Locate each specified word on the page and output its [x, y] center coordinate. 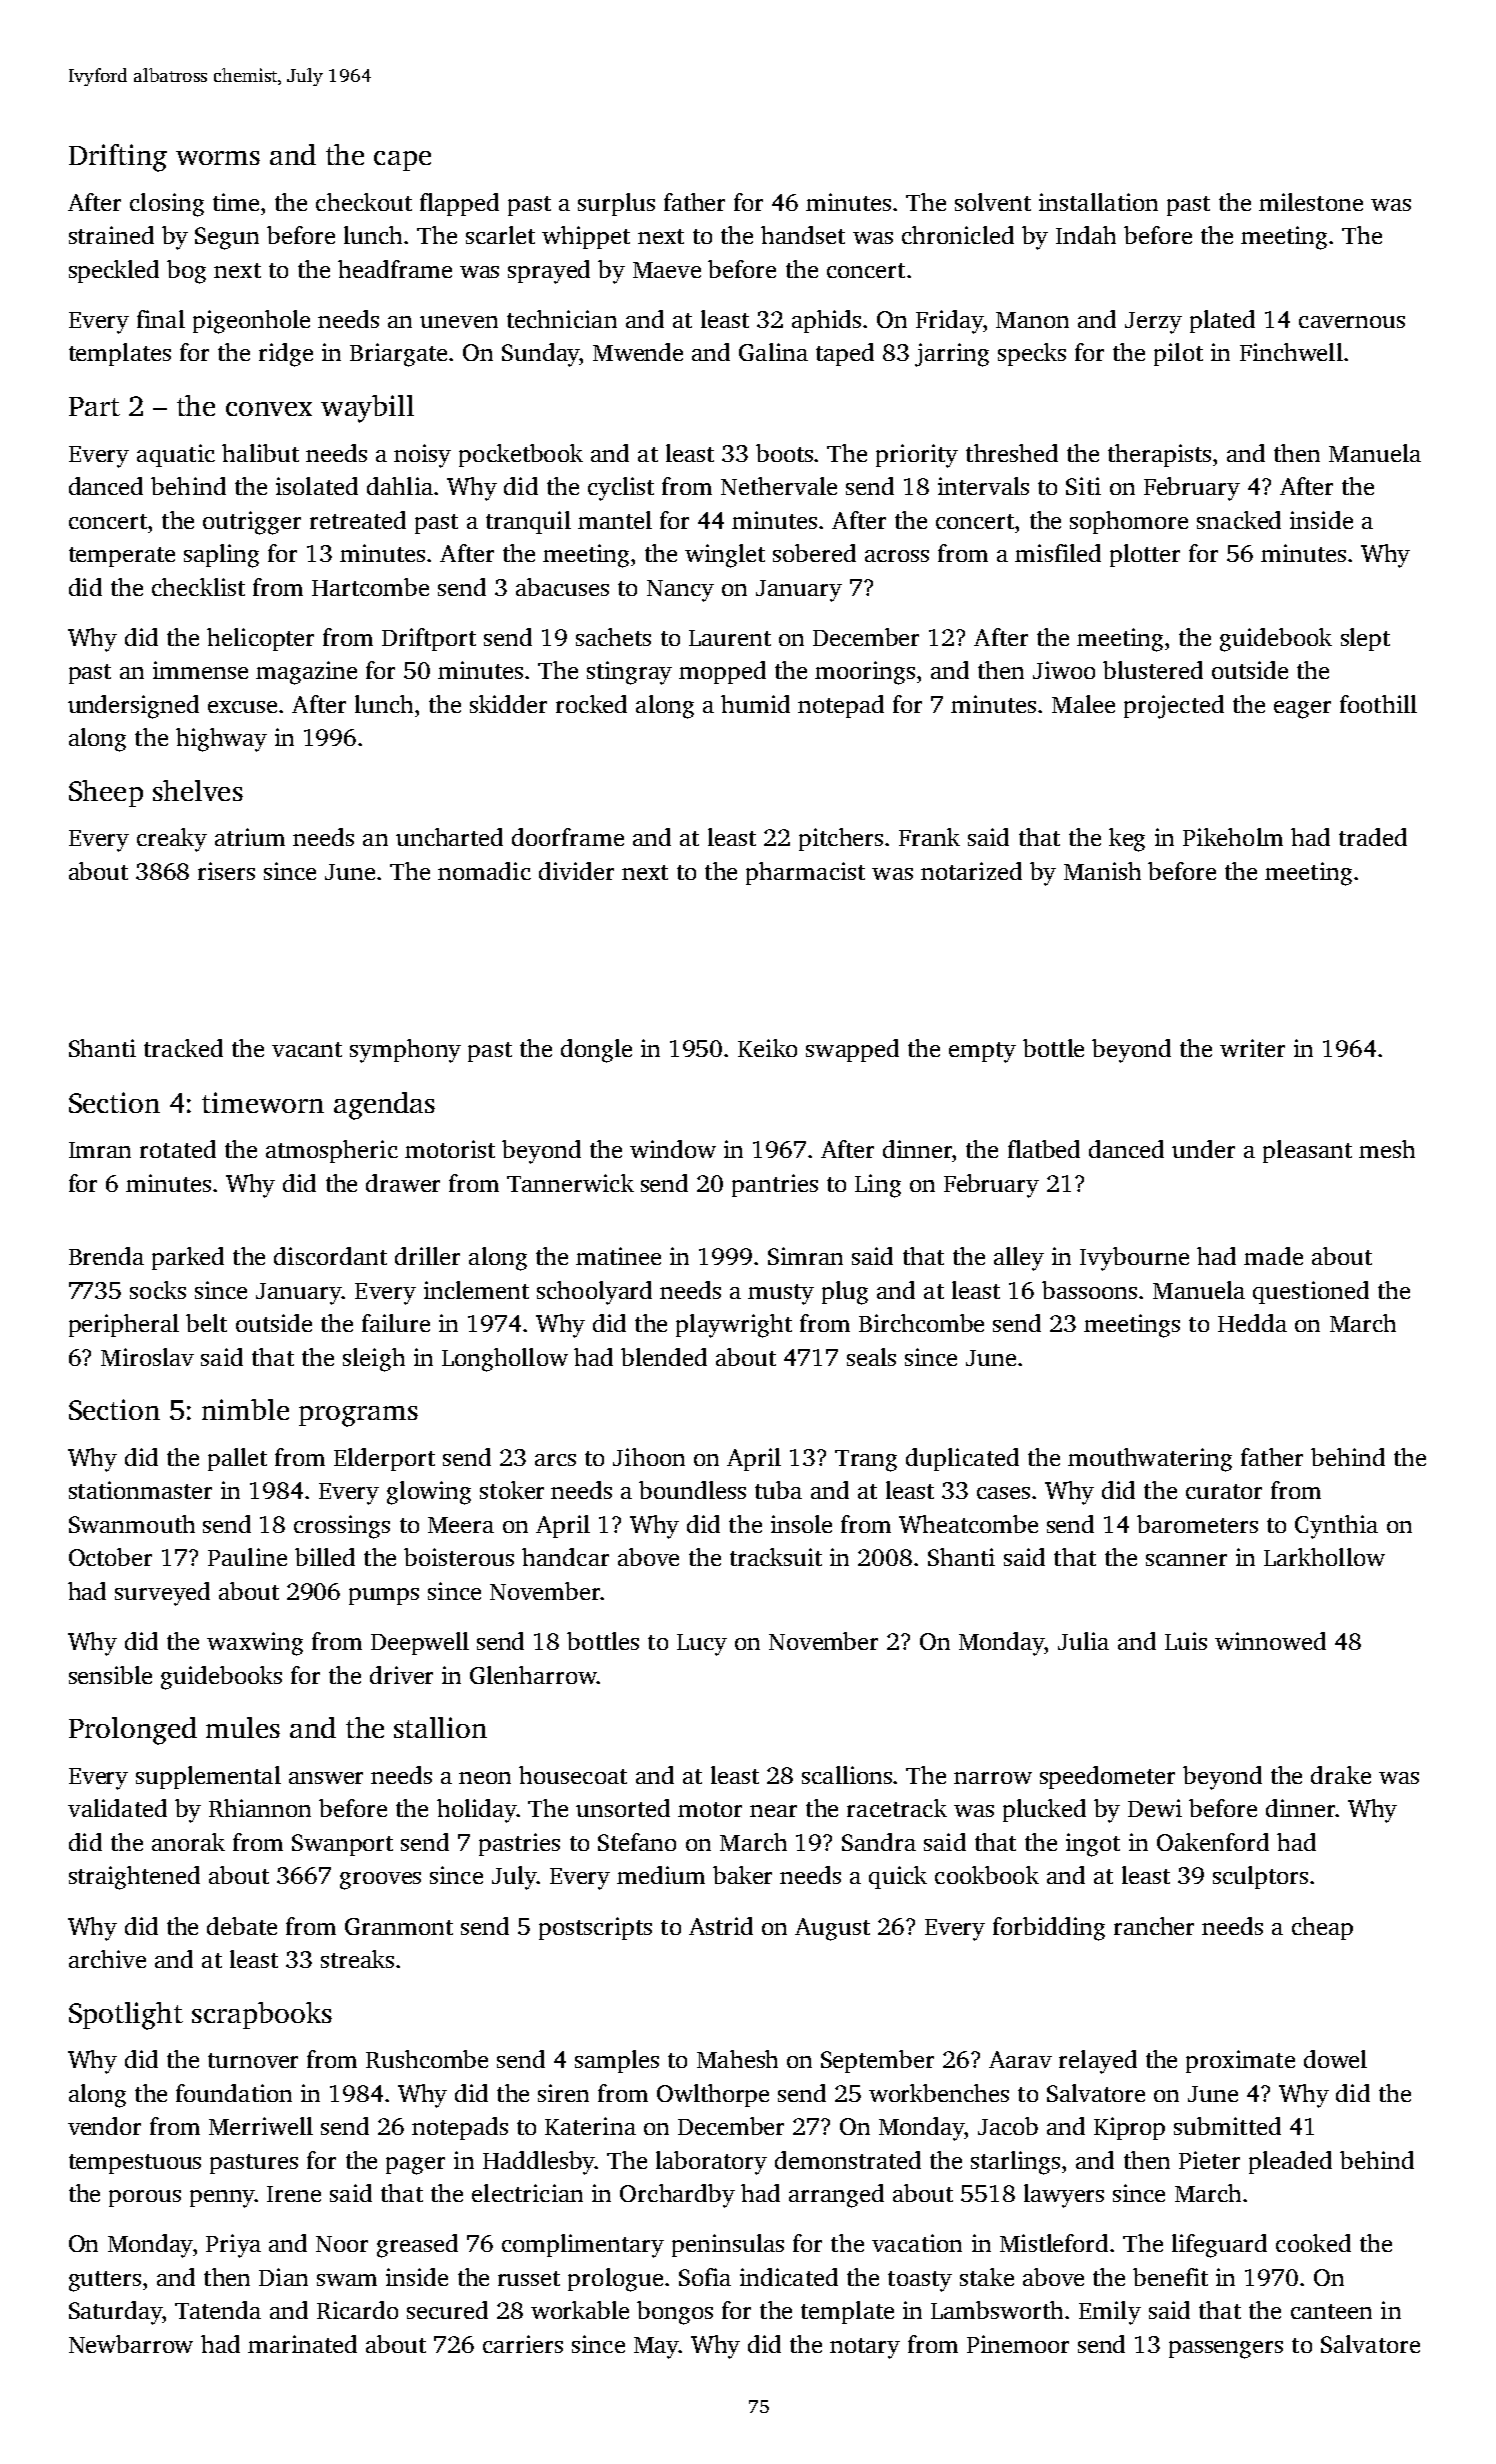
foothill [1378, 704]
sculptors [1260, 1877]
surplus [616, 204]
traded [1373, 837]
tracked [183, 1048]
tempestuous [135, 2164]
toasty [920, 2281]
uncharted [449, 837]
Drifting [118, 158]
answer [326, 1778]
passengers [1226, 2350]
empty [982, 1052]
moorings [865, 673]
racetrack [897, 1808]
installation [1098, 202]
